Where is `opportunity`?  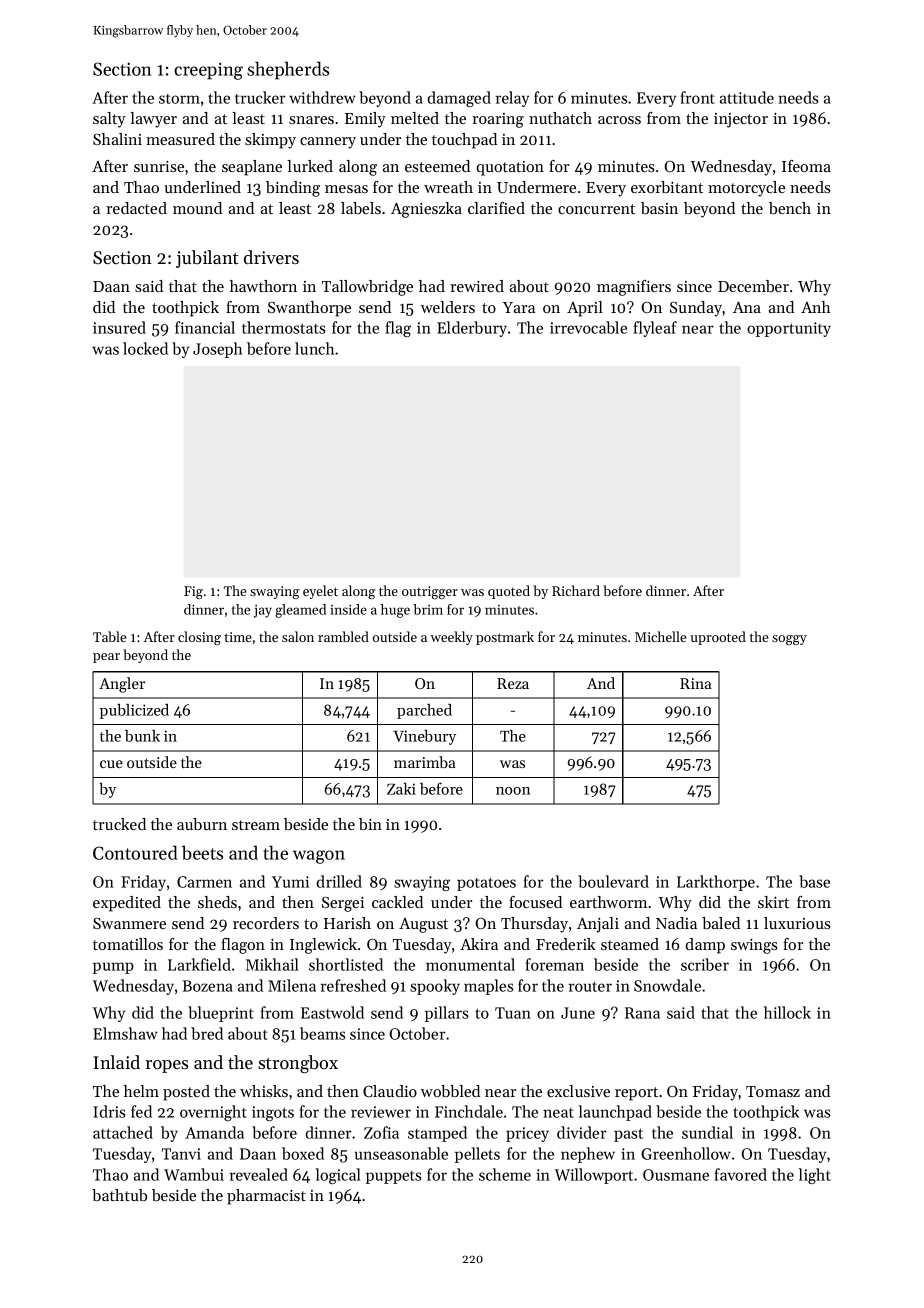
opportunity is located at coordinates (789, 329).
